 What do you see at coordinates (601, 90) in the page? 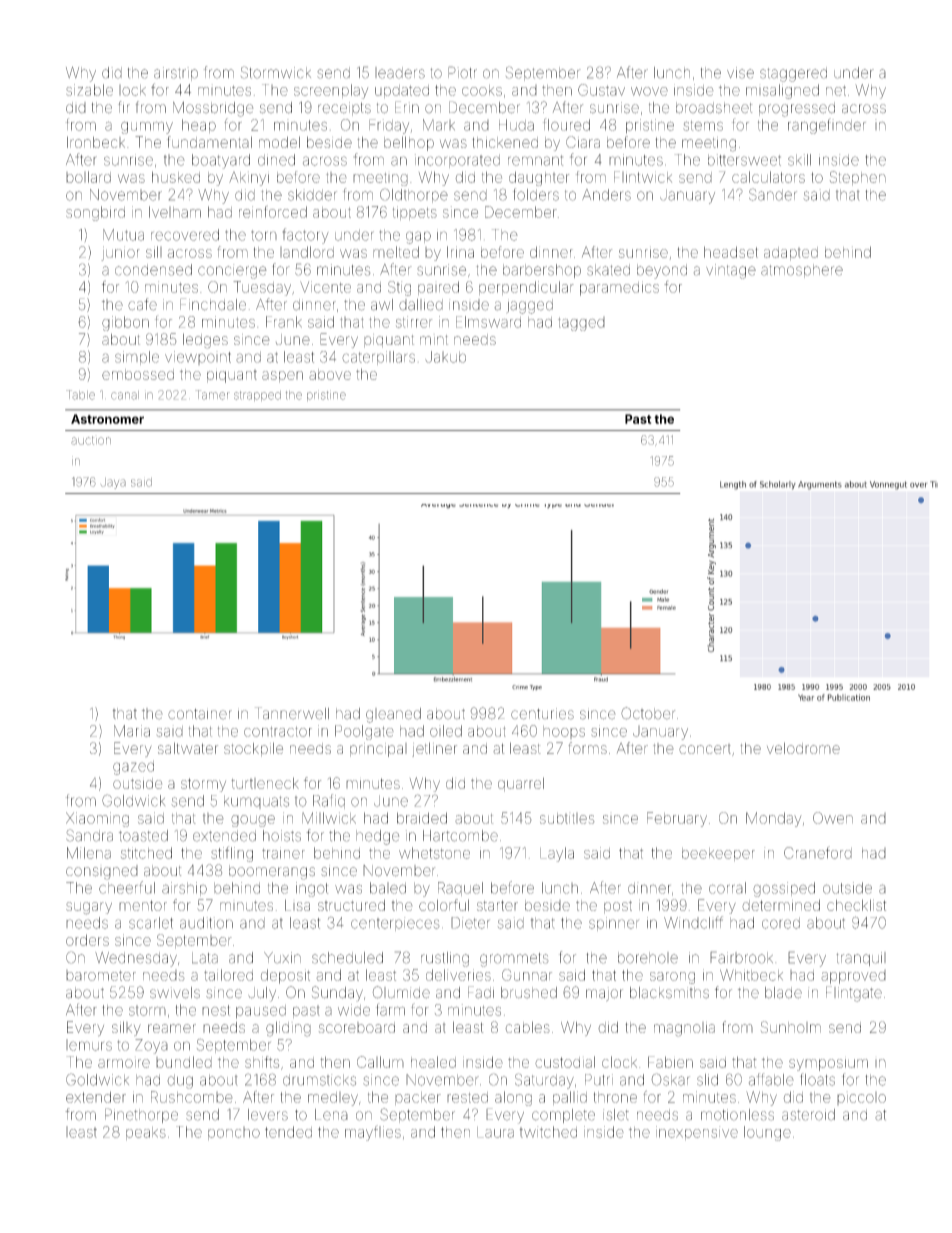
I see `Gustav` at bounding box center [601, 90].
